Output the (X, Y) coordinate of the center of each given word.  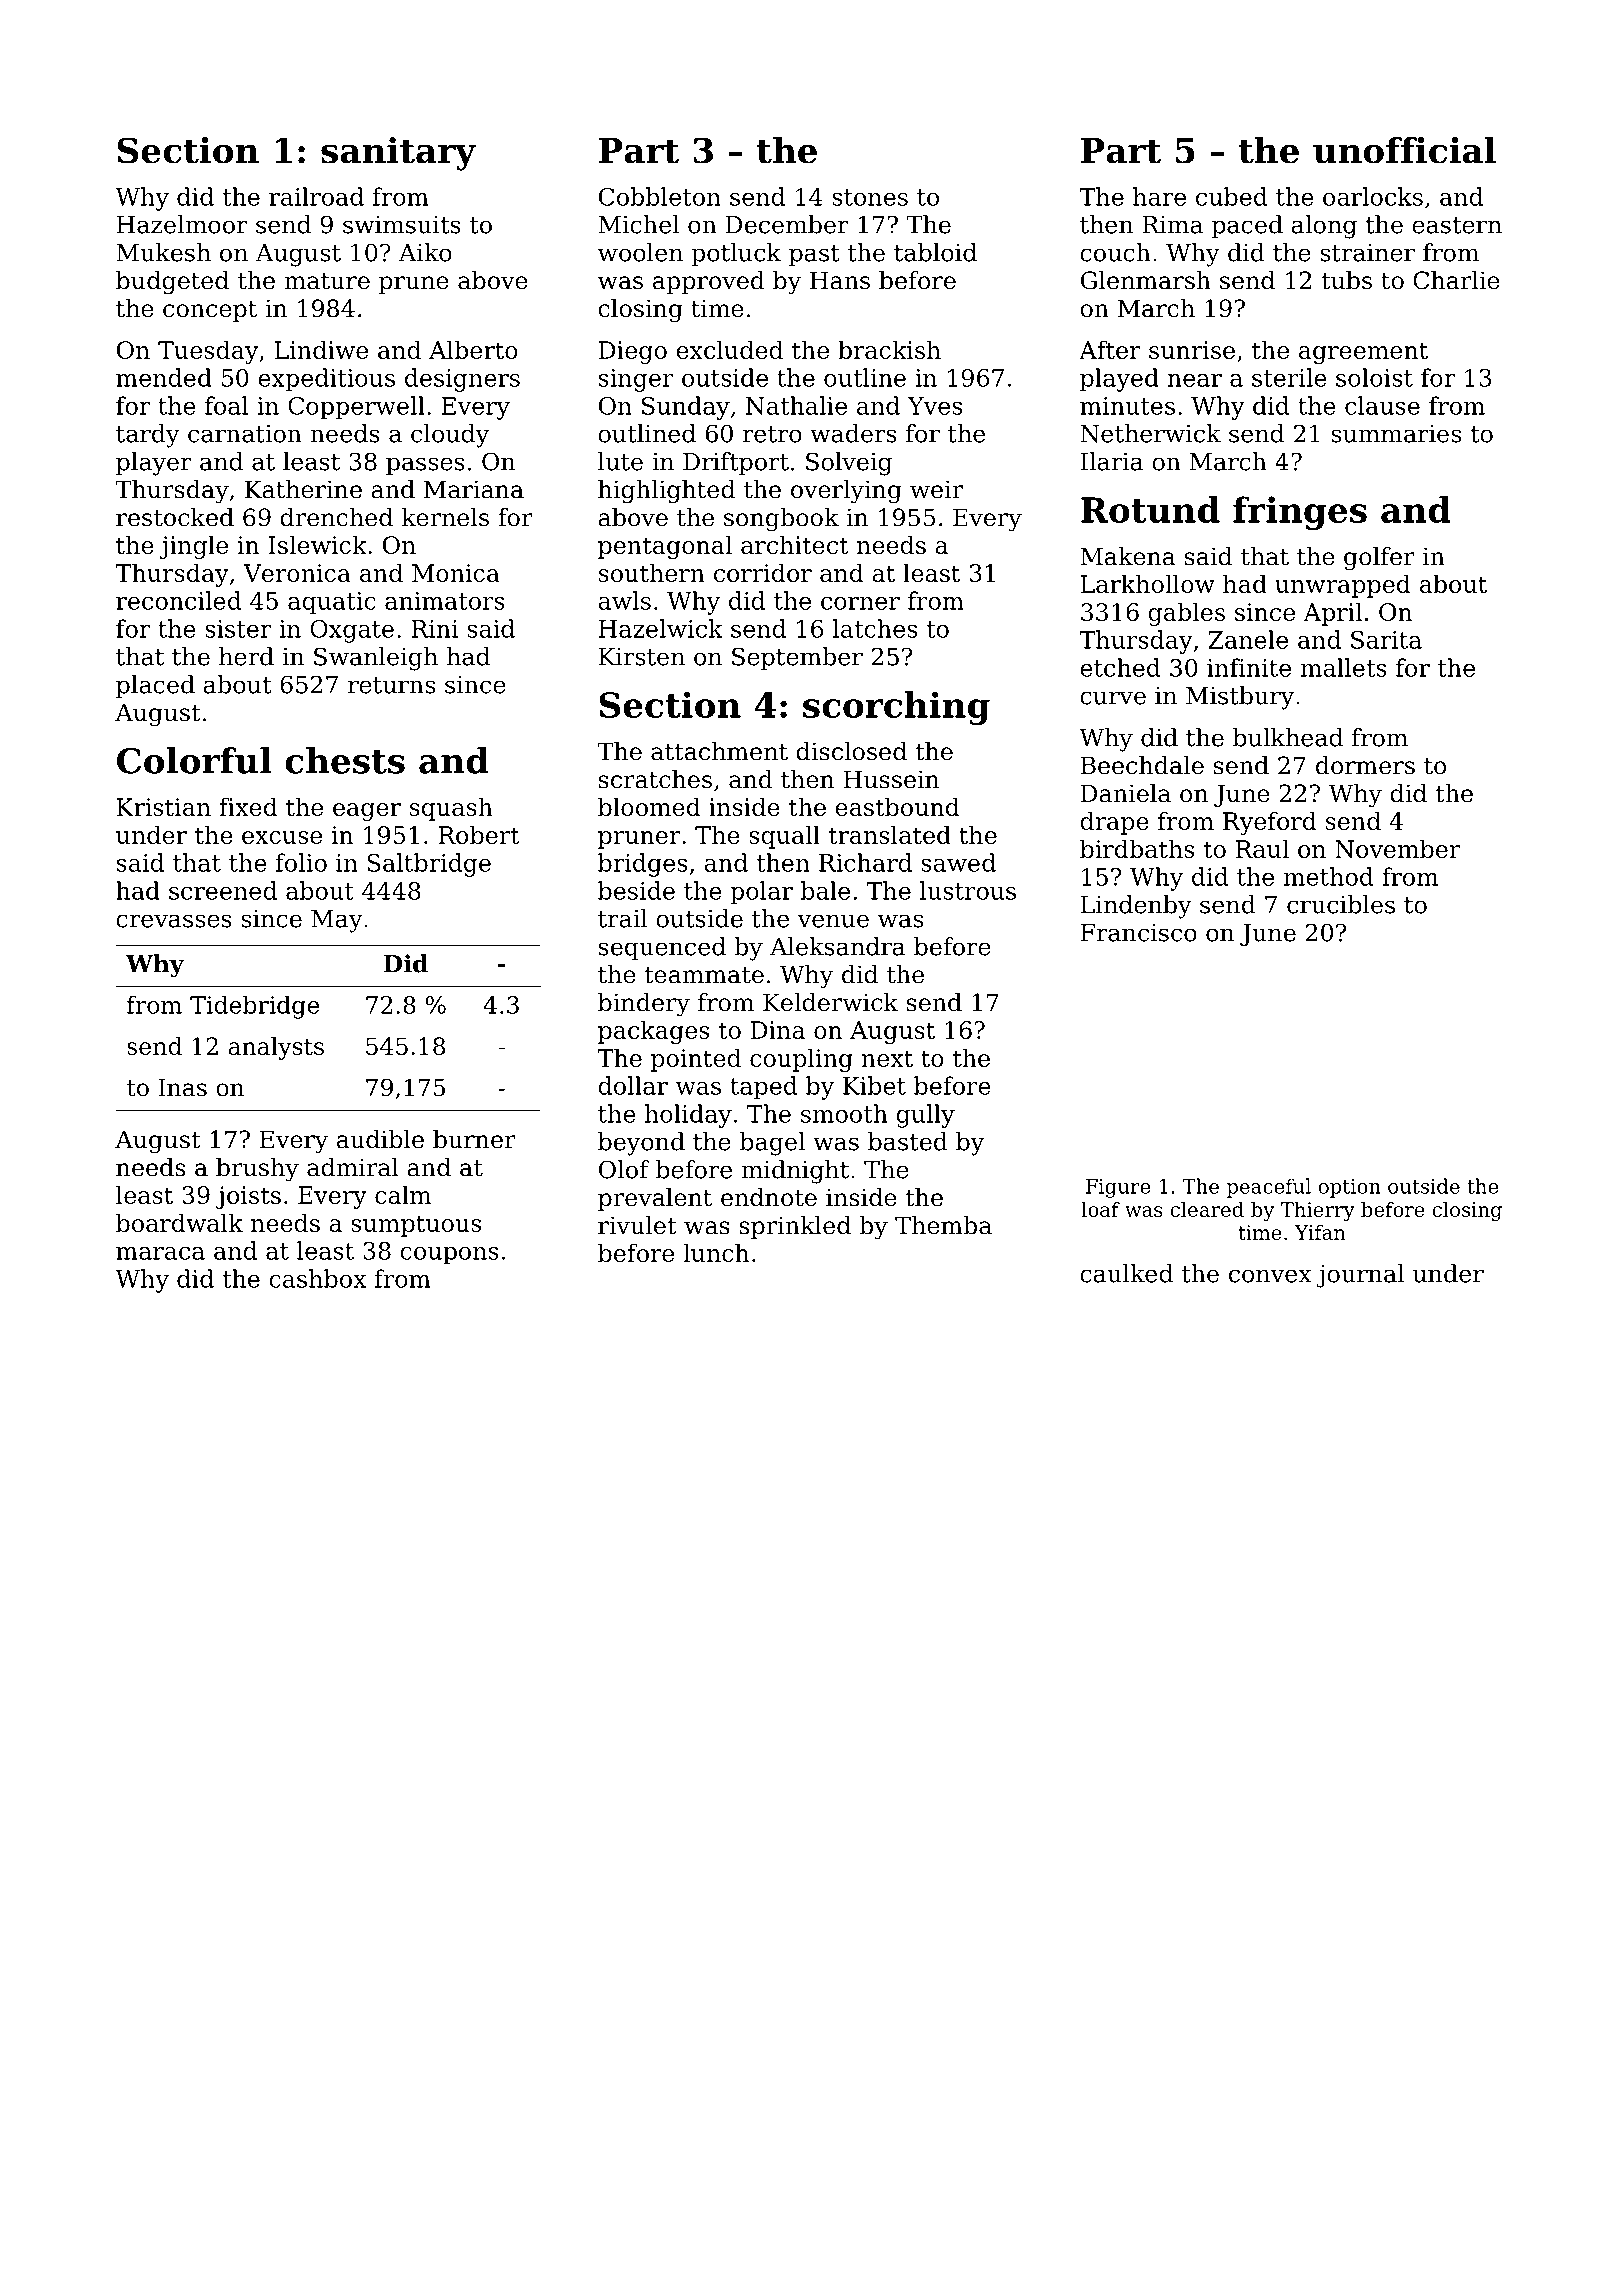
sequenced (662, 948)
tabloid (935, 252)
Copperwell (356, 408)
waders (853, 433)
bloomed (649, 806)
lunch (716, 1252)
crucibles (1341, 904)
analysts (276, 1048)
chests (345, 760)
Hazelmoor (182, 224)
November (1397, 848)
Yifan (1320, 1232)
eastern (1457, 225)
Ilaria (1112, 461)
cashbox (318, 1278)
